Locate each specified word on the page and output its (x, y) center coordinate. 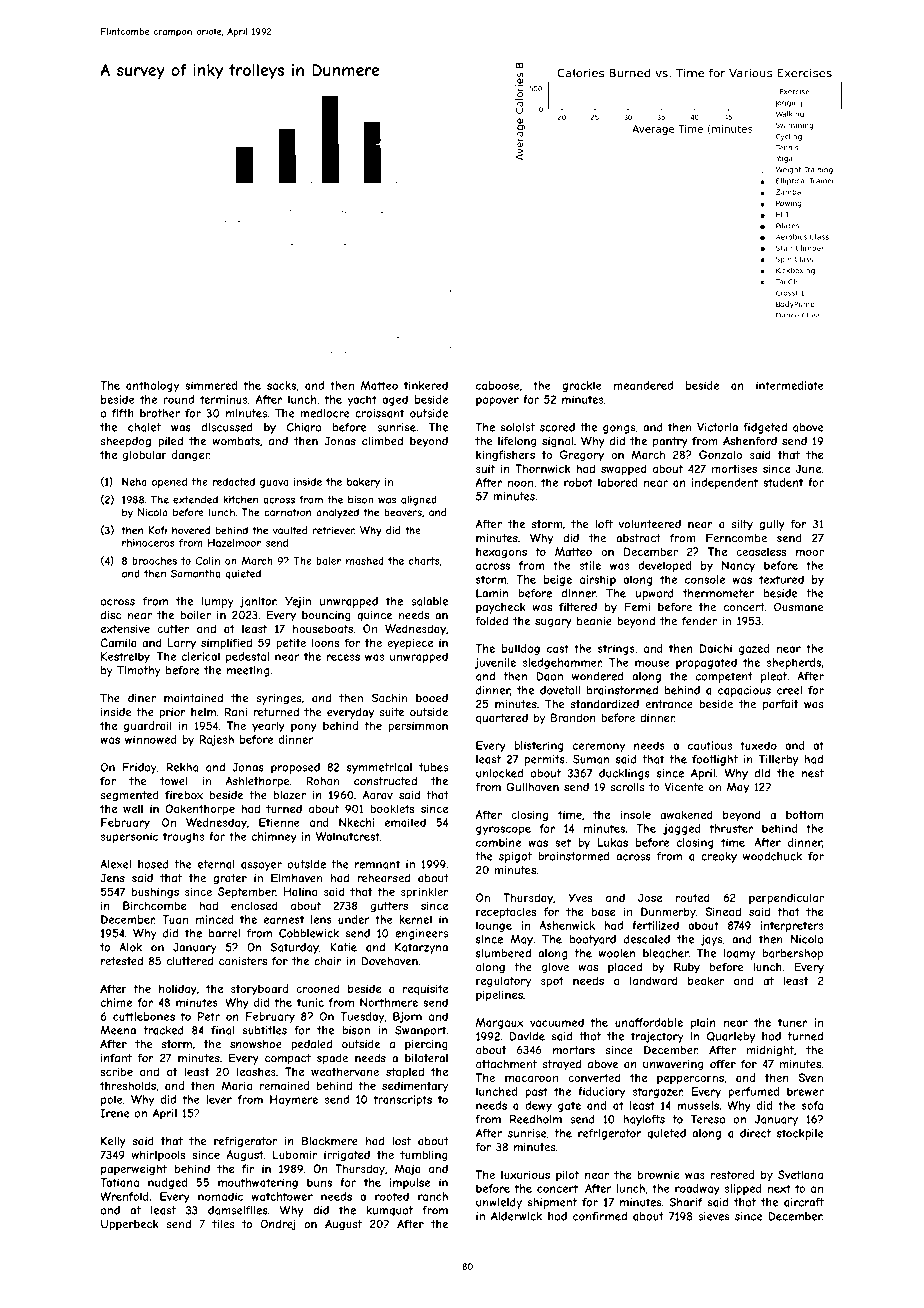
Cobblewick (309, 933)
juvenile (495, 663)
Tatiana (119, 1182)
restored (732, 1174)
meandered (643, 385)
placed (625, 968)
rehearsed (383, 878)
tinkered (426, 385)
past (536, 1092)
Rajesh (216, 740)
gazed (754, 649)
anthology (152, 386)
